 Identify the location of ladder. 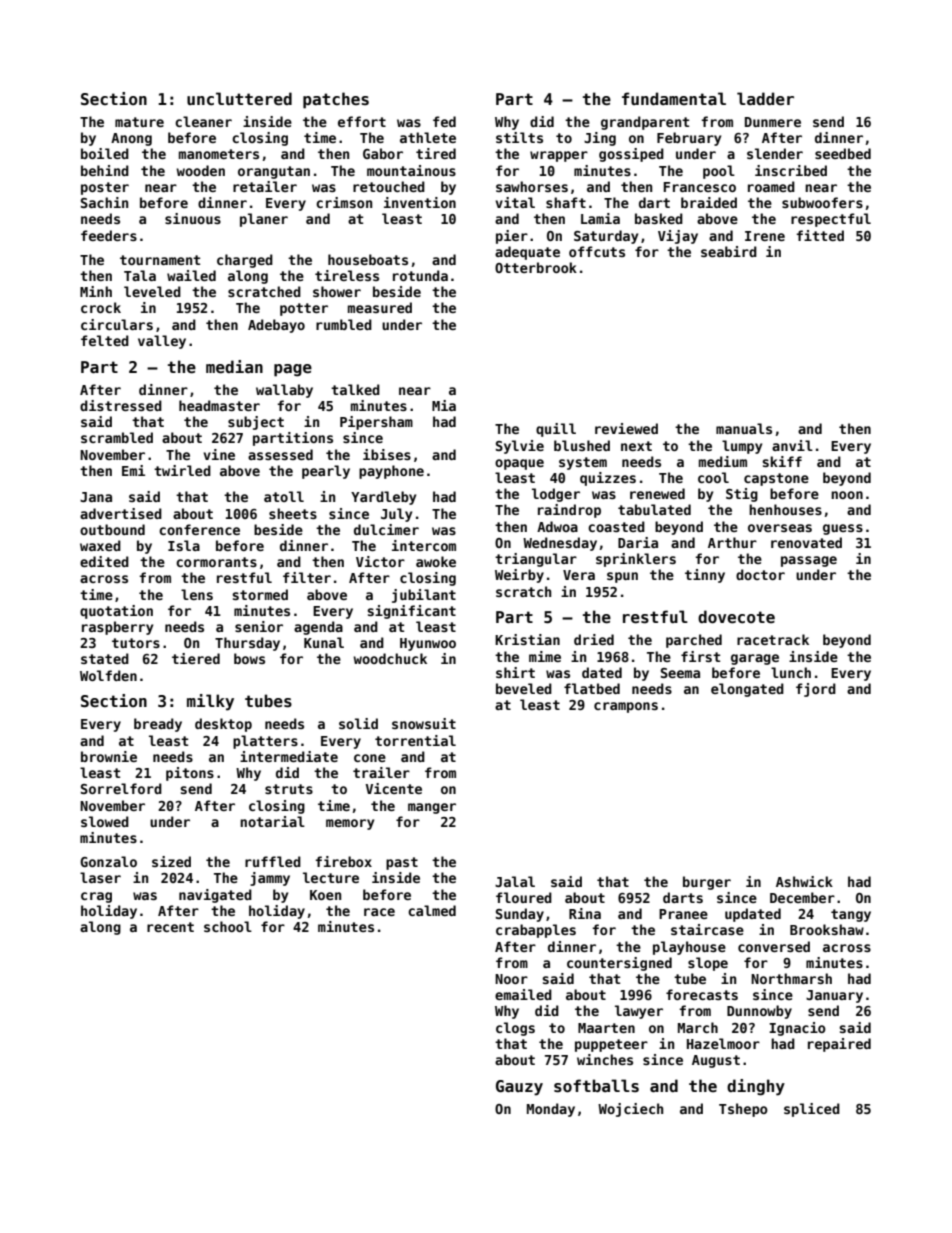
(765, 99).
